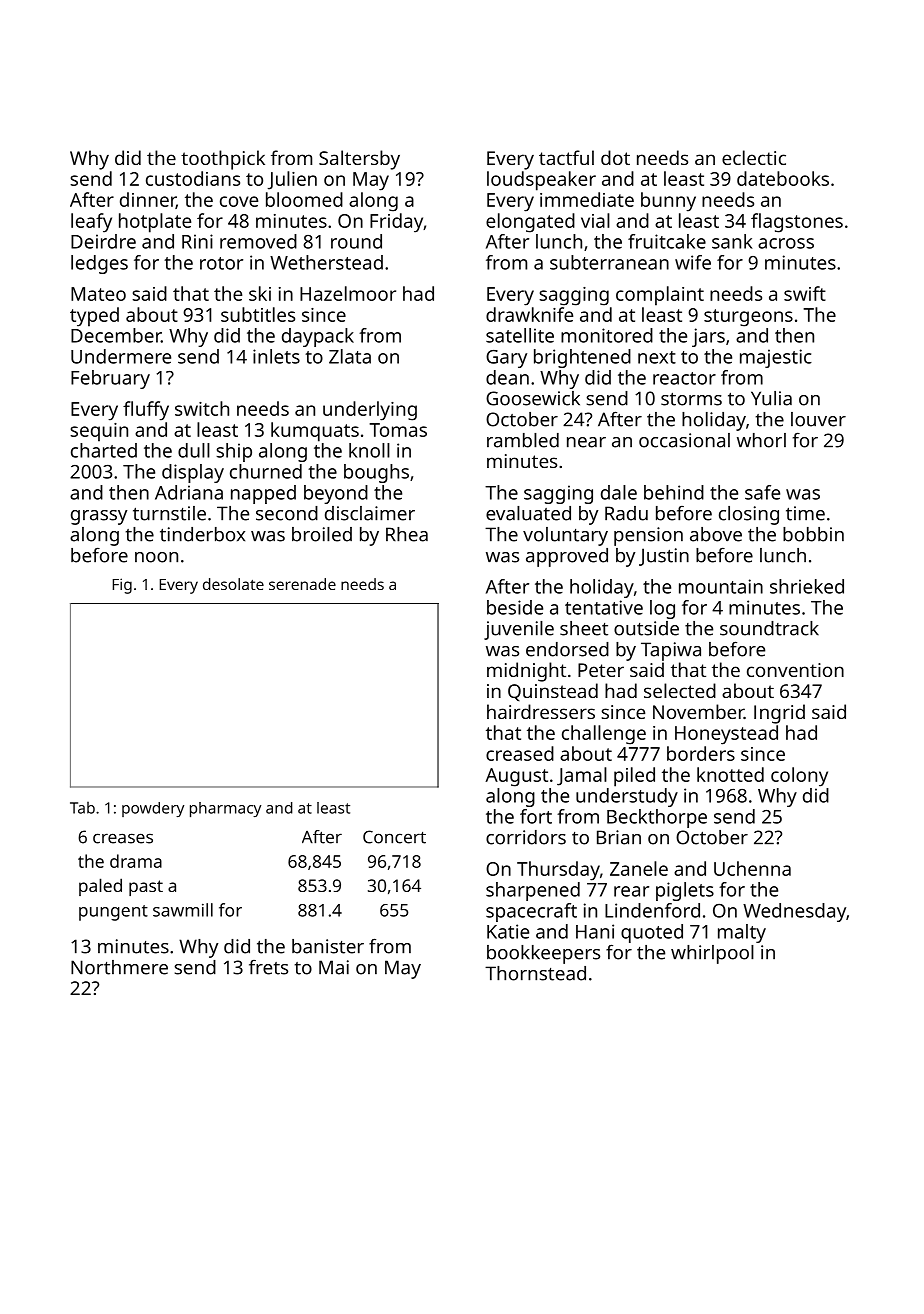 The image size is (924, 1314). What do you see at coordinates (754, 157) in the screenshot?
I see `eclectic` at bounding box center [754, 157].
